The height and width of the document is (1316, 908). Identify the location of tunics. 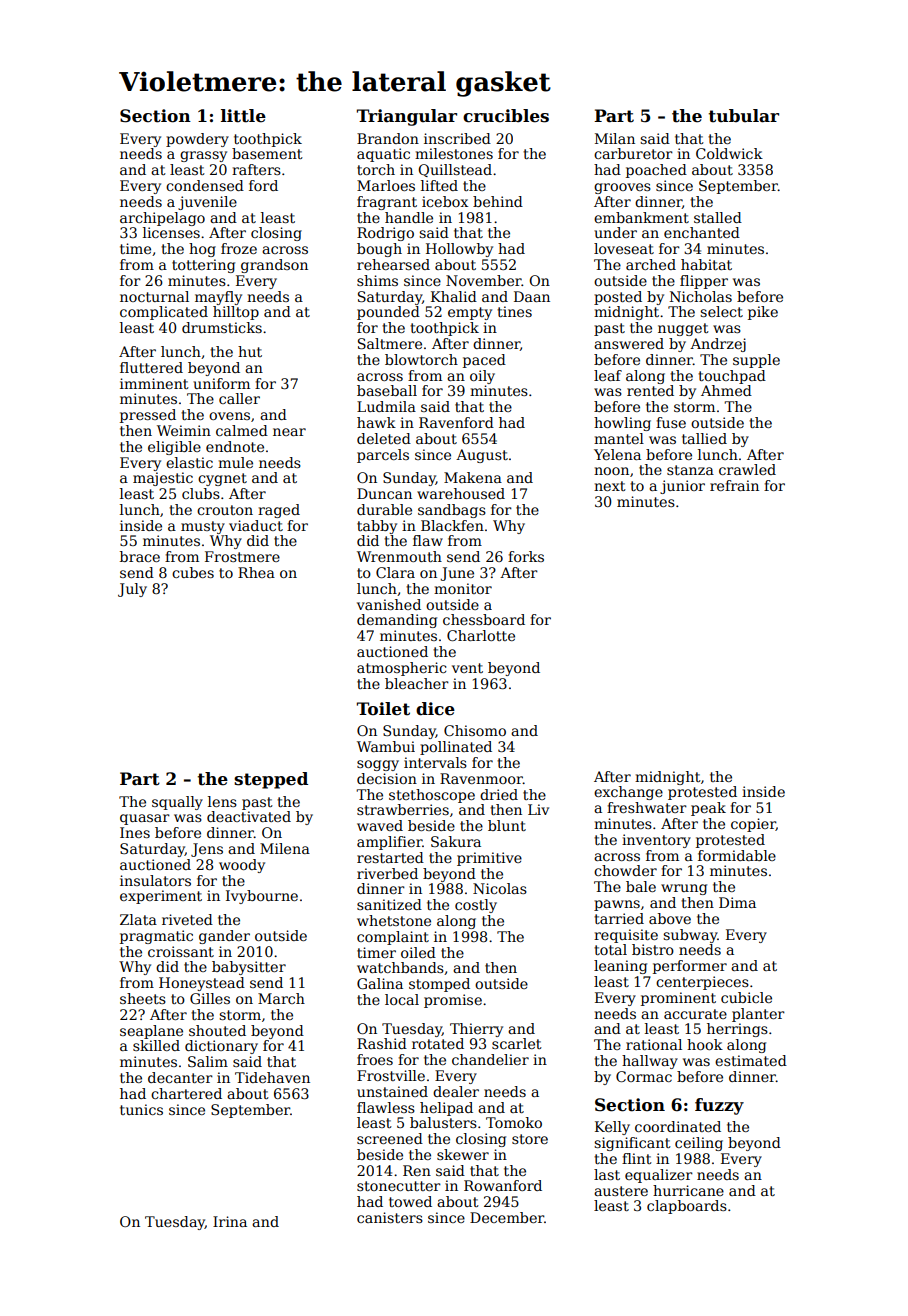
(141, 1109).
